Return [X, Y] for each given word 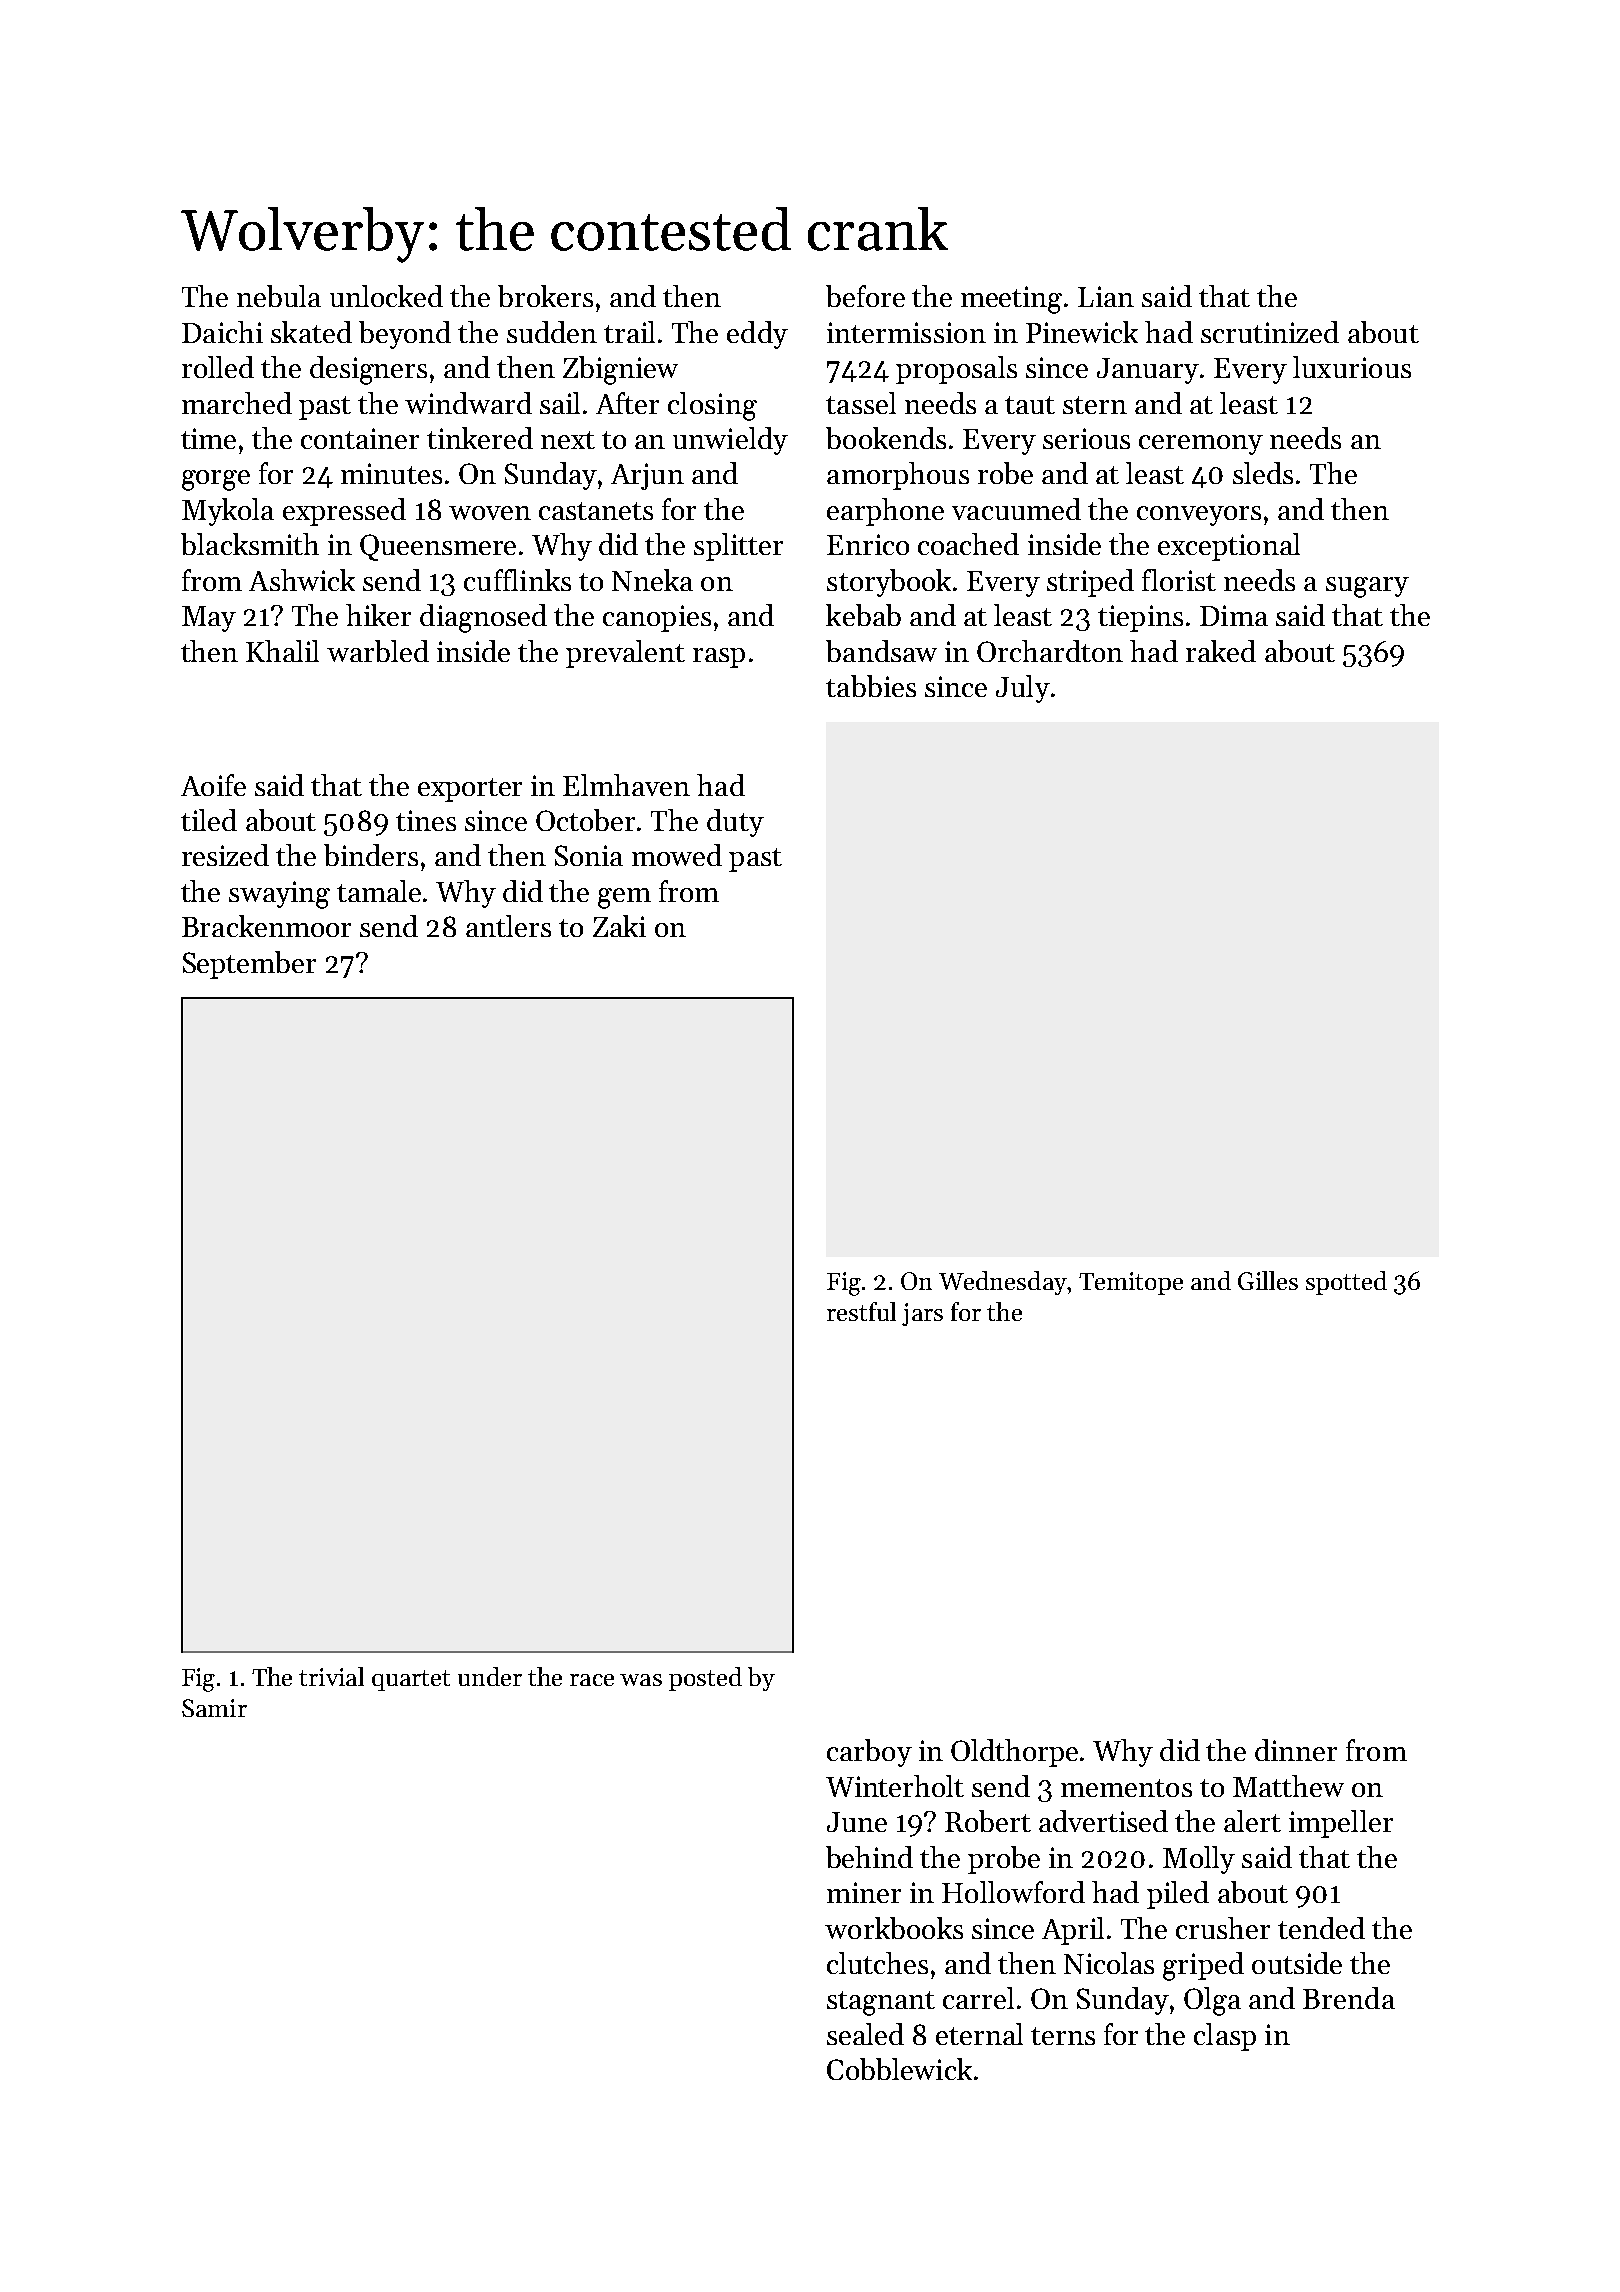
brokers [545, 296]
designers [368, 370]
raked [1221, 651]
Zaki [619, 926]
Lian [1106, 296]
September [249, 965]
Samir [214, 1708]
